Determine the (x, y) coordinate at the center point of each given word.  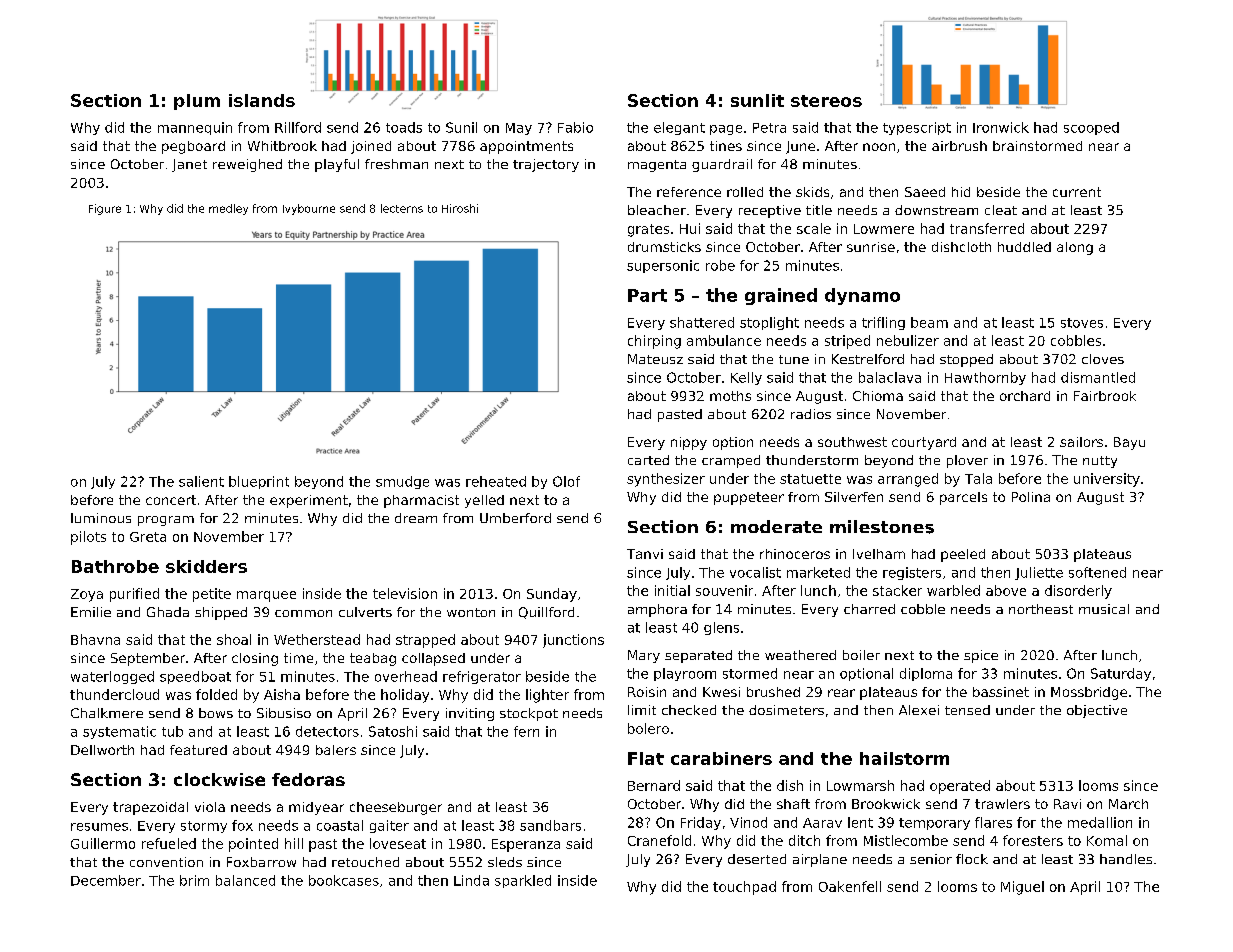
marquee (266, 596)
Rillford (298, 127)
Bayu (1129, 443)
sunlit (757, 100)
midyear (316, 808)
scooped (1091, 128)
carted (648, 460)
